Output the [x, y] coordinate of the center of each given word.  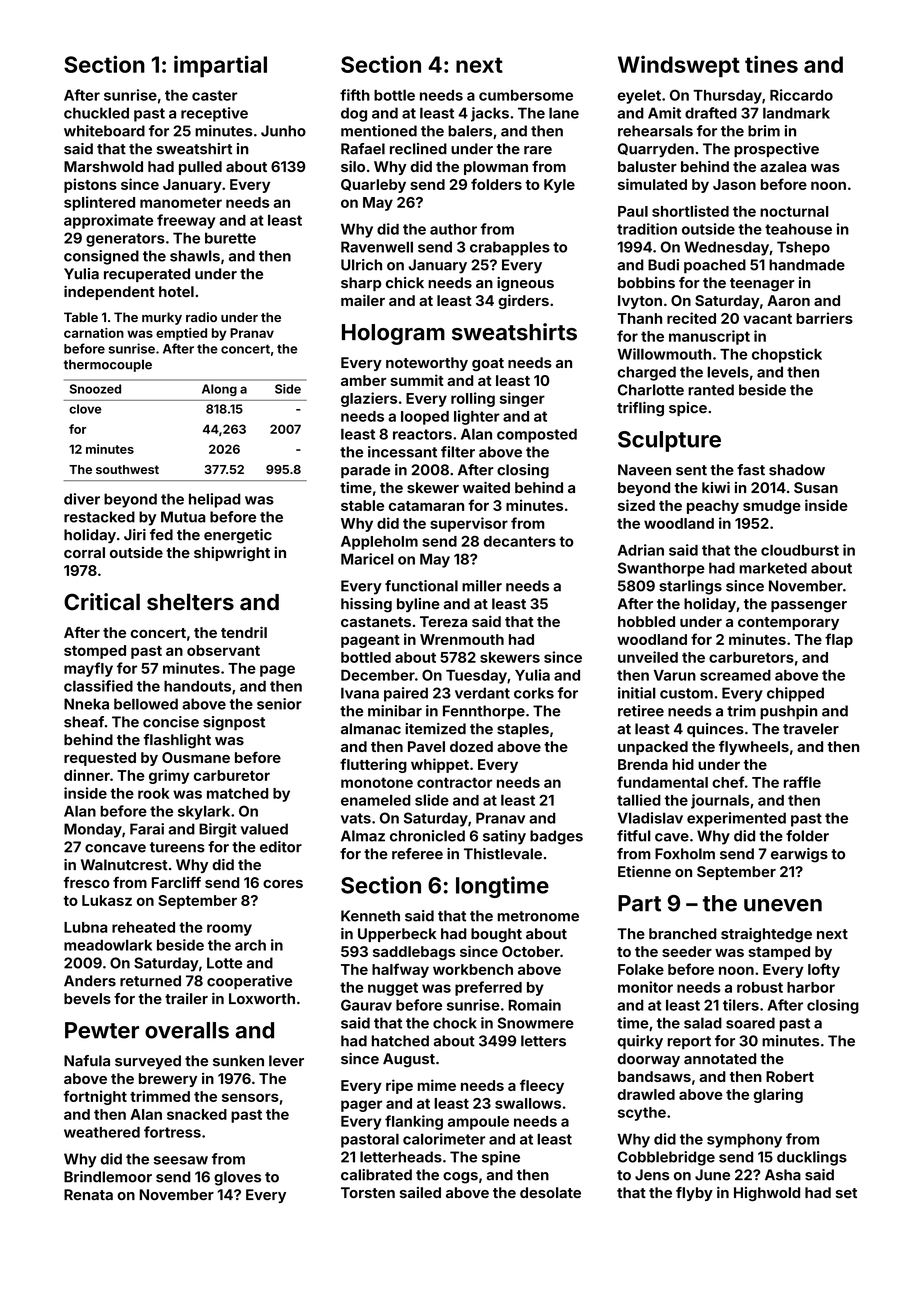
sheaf [84, 722]
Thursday [727, 97]
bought [496, 935]
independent [109, 293]
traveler [811, 729]
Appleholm [379, 543]
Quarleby [373, 186]
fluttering [373, 765]
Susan [816, 487]
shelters [190, 602]
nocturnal [794, 211]
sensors [250, 1097]
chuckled [96, 113]
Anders [90, 981]
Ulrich [361, 265]
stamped [779, 953]
